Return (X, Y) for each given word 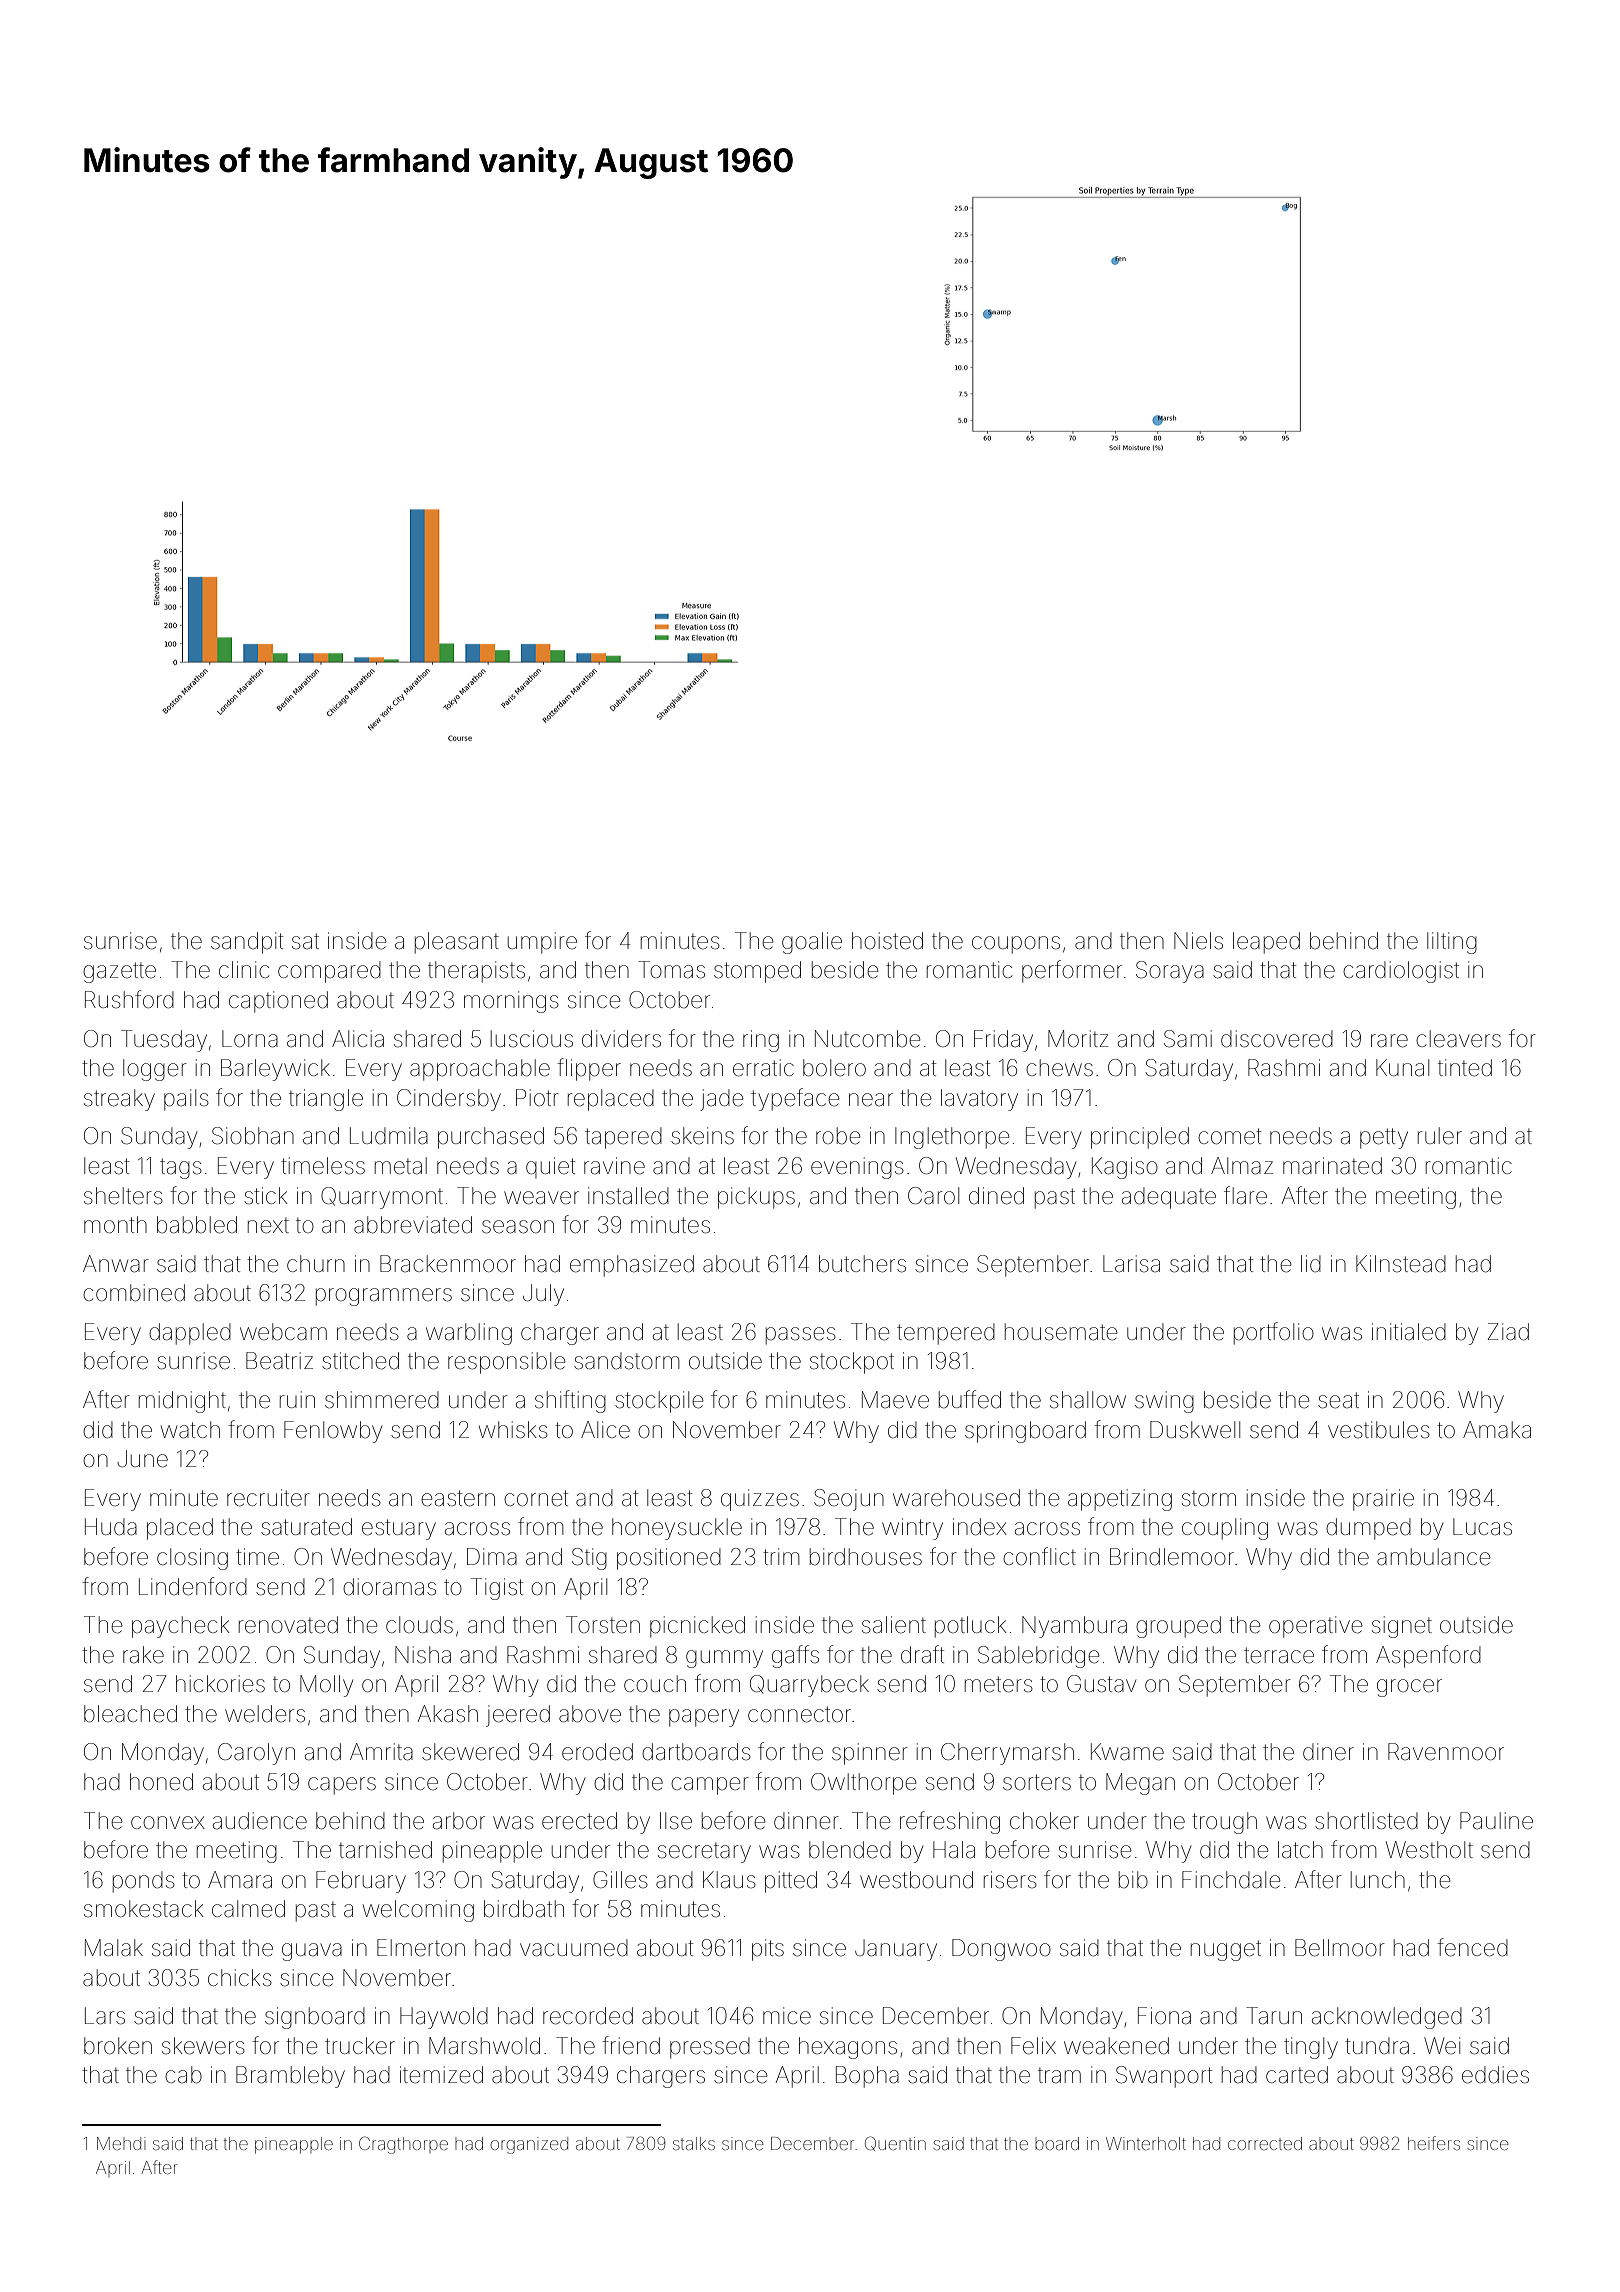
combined (134, 1293)
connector (799, 1714)
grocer (1409, 1688)
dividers (621, 1039)
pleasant (457, 943)
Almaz (1242, 1166)
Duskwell (1195, 1430)
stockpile (659, 1402)
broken (118, 2046)
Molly (326, 1686)
